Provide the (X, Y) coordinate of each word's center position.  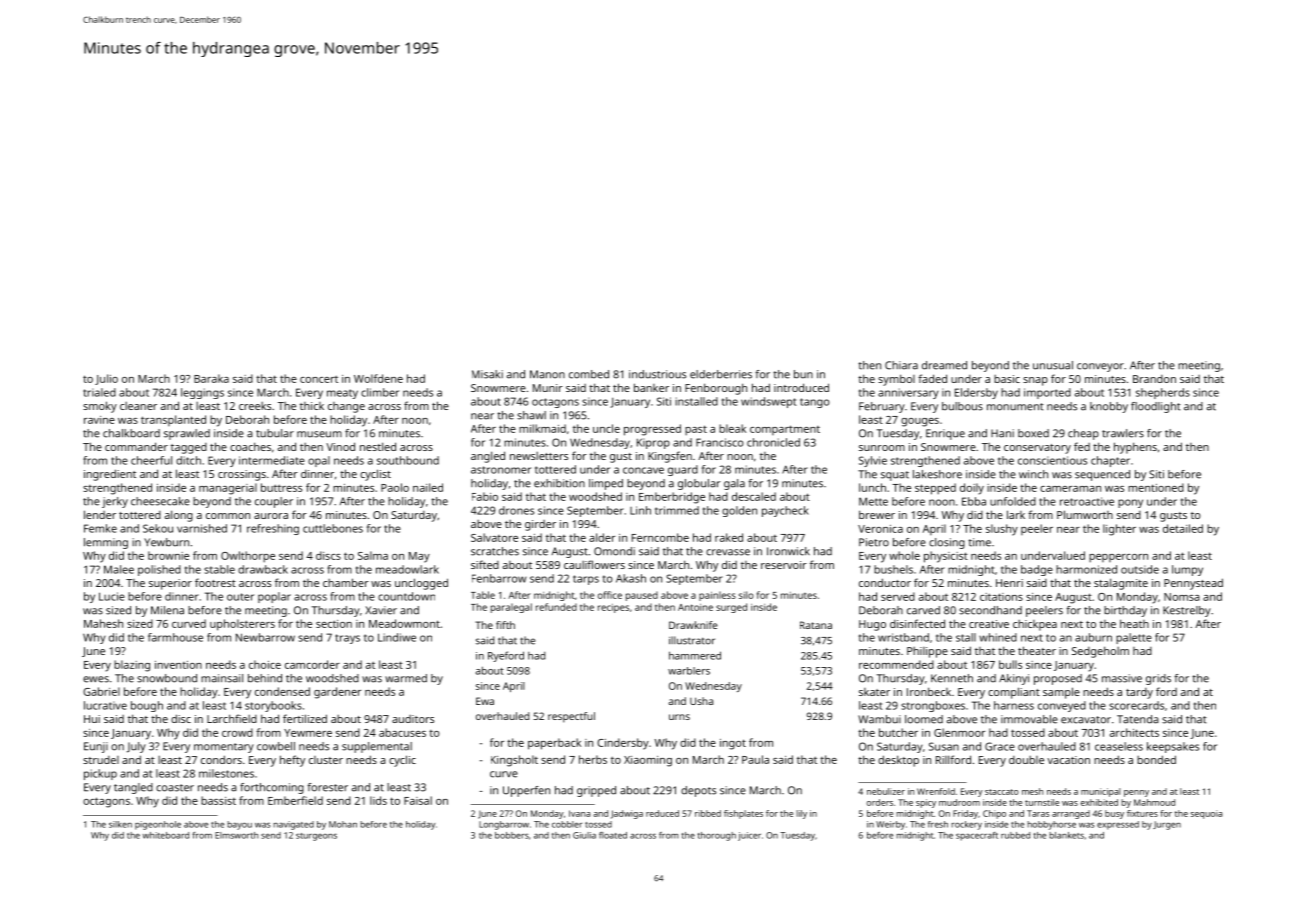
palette (1134, 638)
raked (729, 537)
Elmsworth (236, 835)
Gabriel (101, 691)
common (228, 516)
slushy (1002, 530)
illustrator (692, 640)
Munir (548, 388)
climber (380, 392)
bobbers (512, 835)
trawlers (1123, 433)
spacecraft (977, 836)
